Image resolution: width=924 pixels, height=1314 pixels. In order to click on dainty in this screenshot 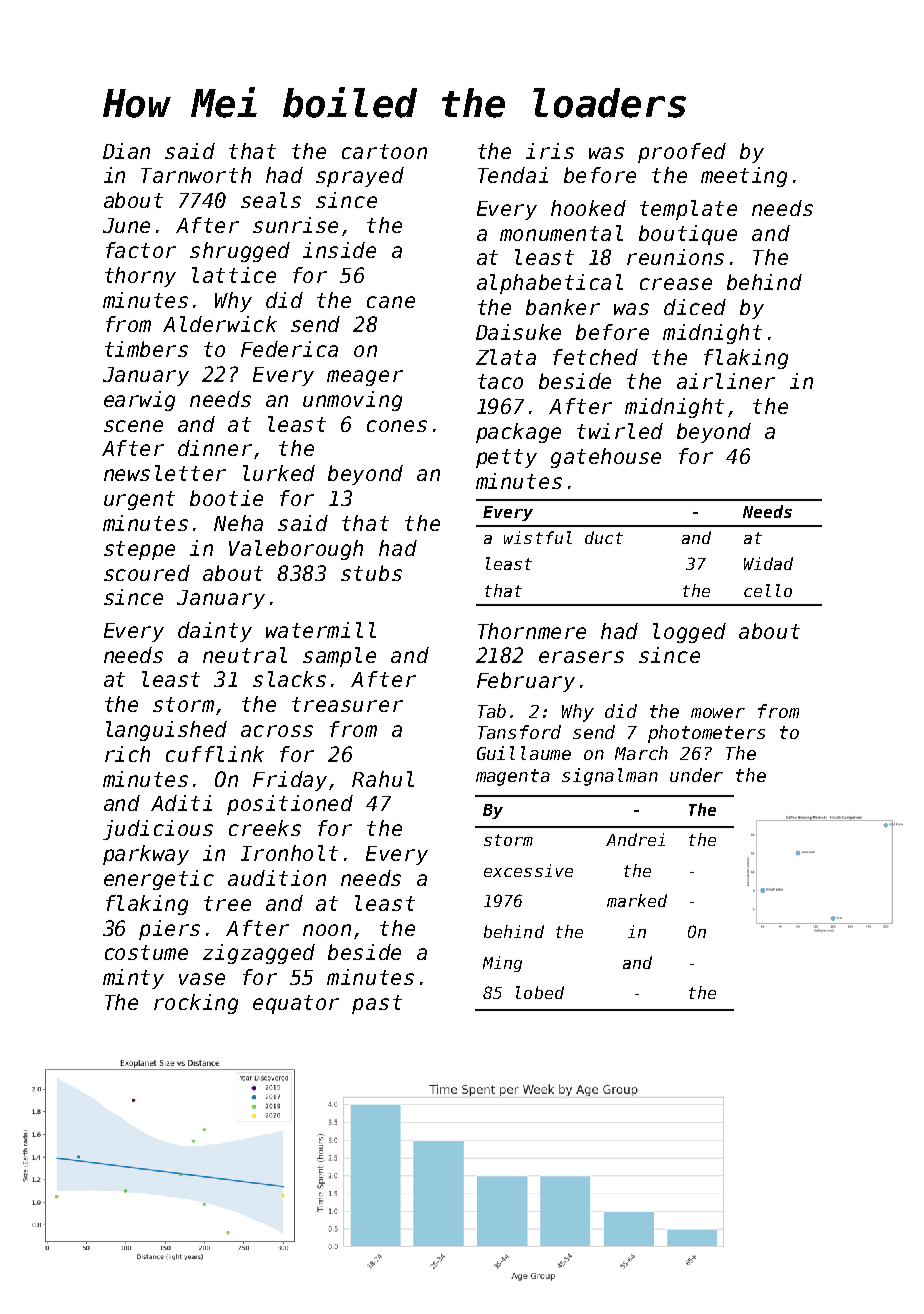, I will do `click(215, 632)`.
